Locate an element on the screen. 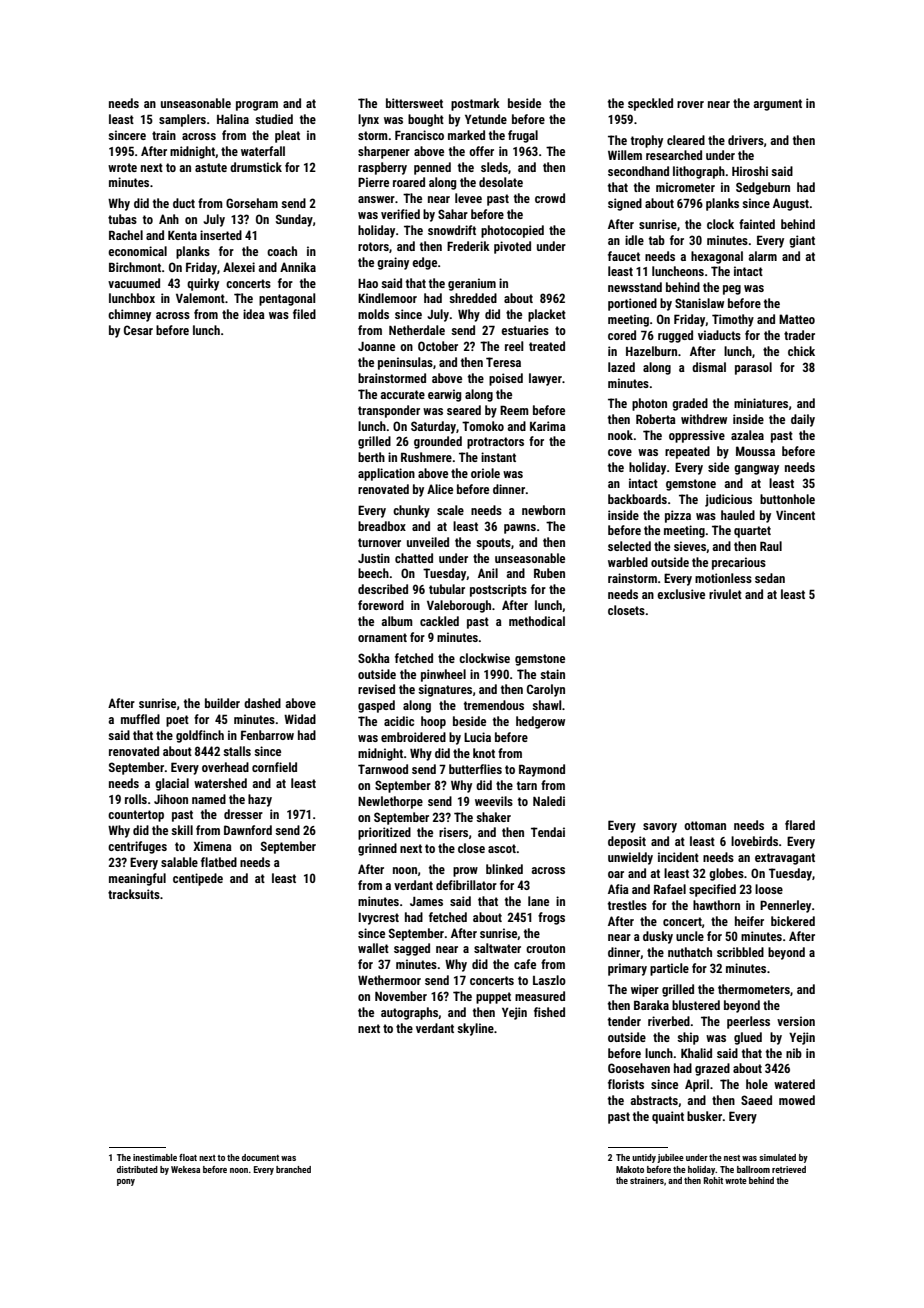 The width and height of the screenshot is (924, 1308). Stanislaw is located at coordinates (699, 303).
